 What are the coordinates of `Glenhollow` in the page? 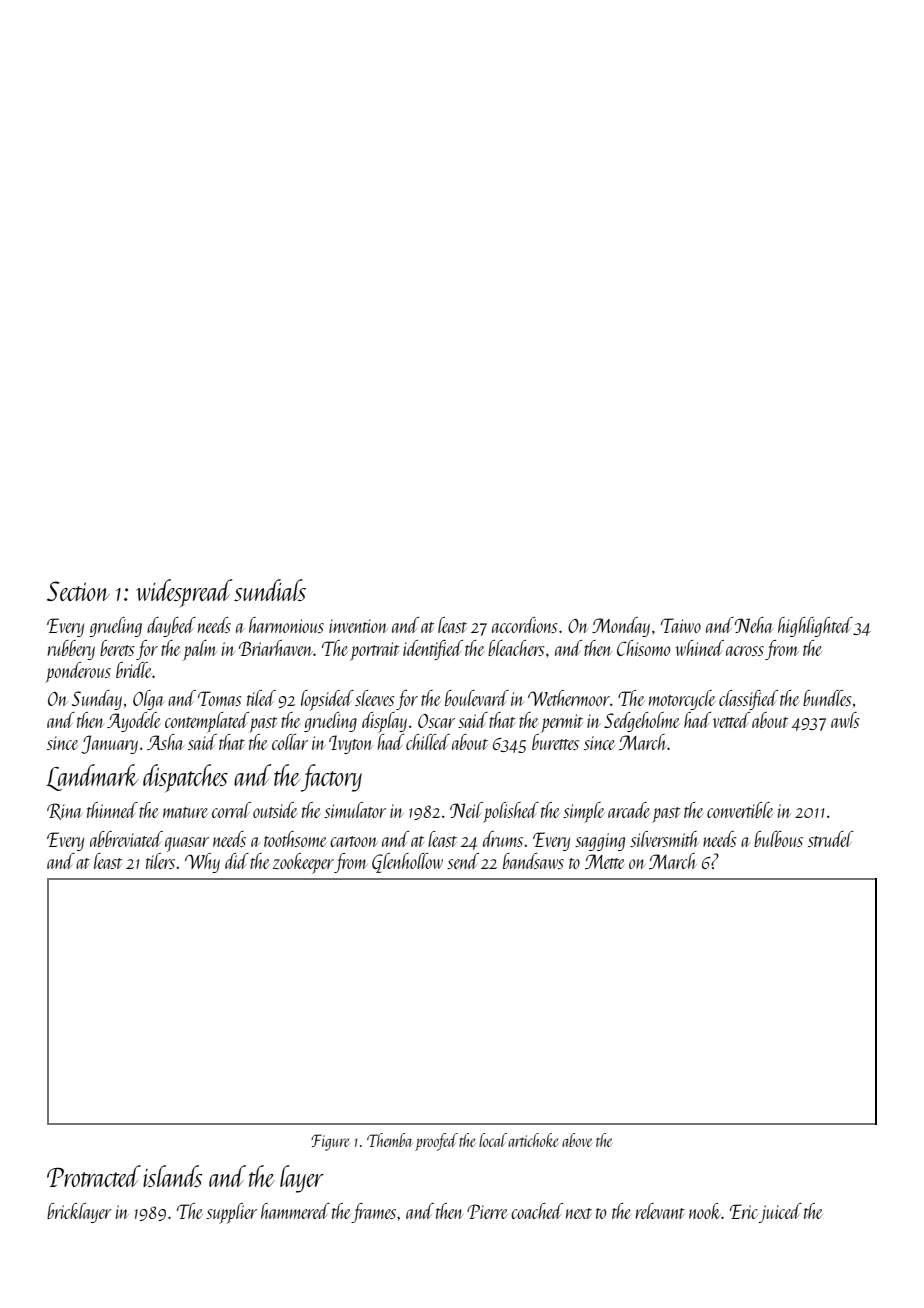 It's located at (407, 863).
